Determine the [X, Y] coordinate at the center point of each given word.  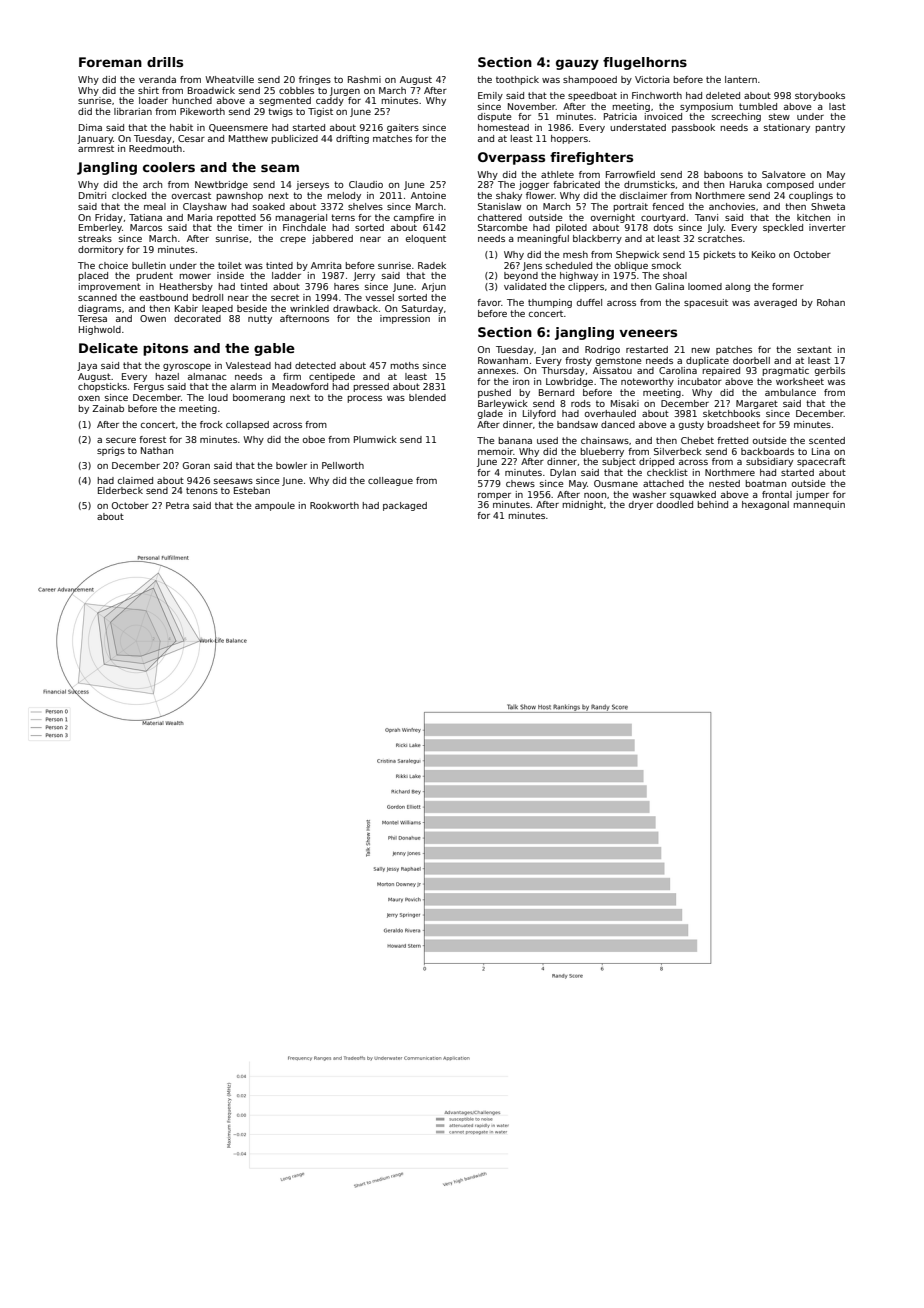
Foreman [110, 62]
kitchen [813, 217]
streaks [95, 238]
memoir [495, 451]
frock [211, 424]
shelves [365, 206]
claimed [135, 480]
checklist [667, 472]
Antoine [428, 195]
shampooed [590, 80]
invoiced [663, 116]
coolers [169, 167]
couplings [811, 196]
